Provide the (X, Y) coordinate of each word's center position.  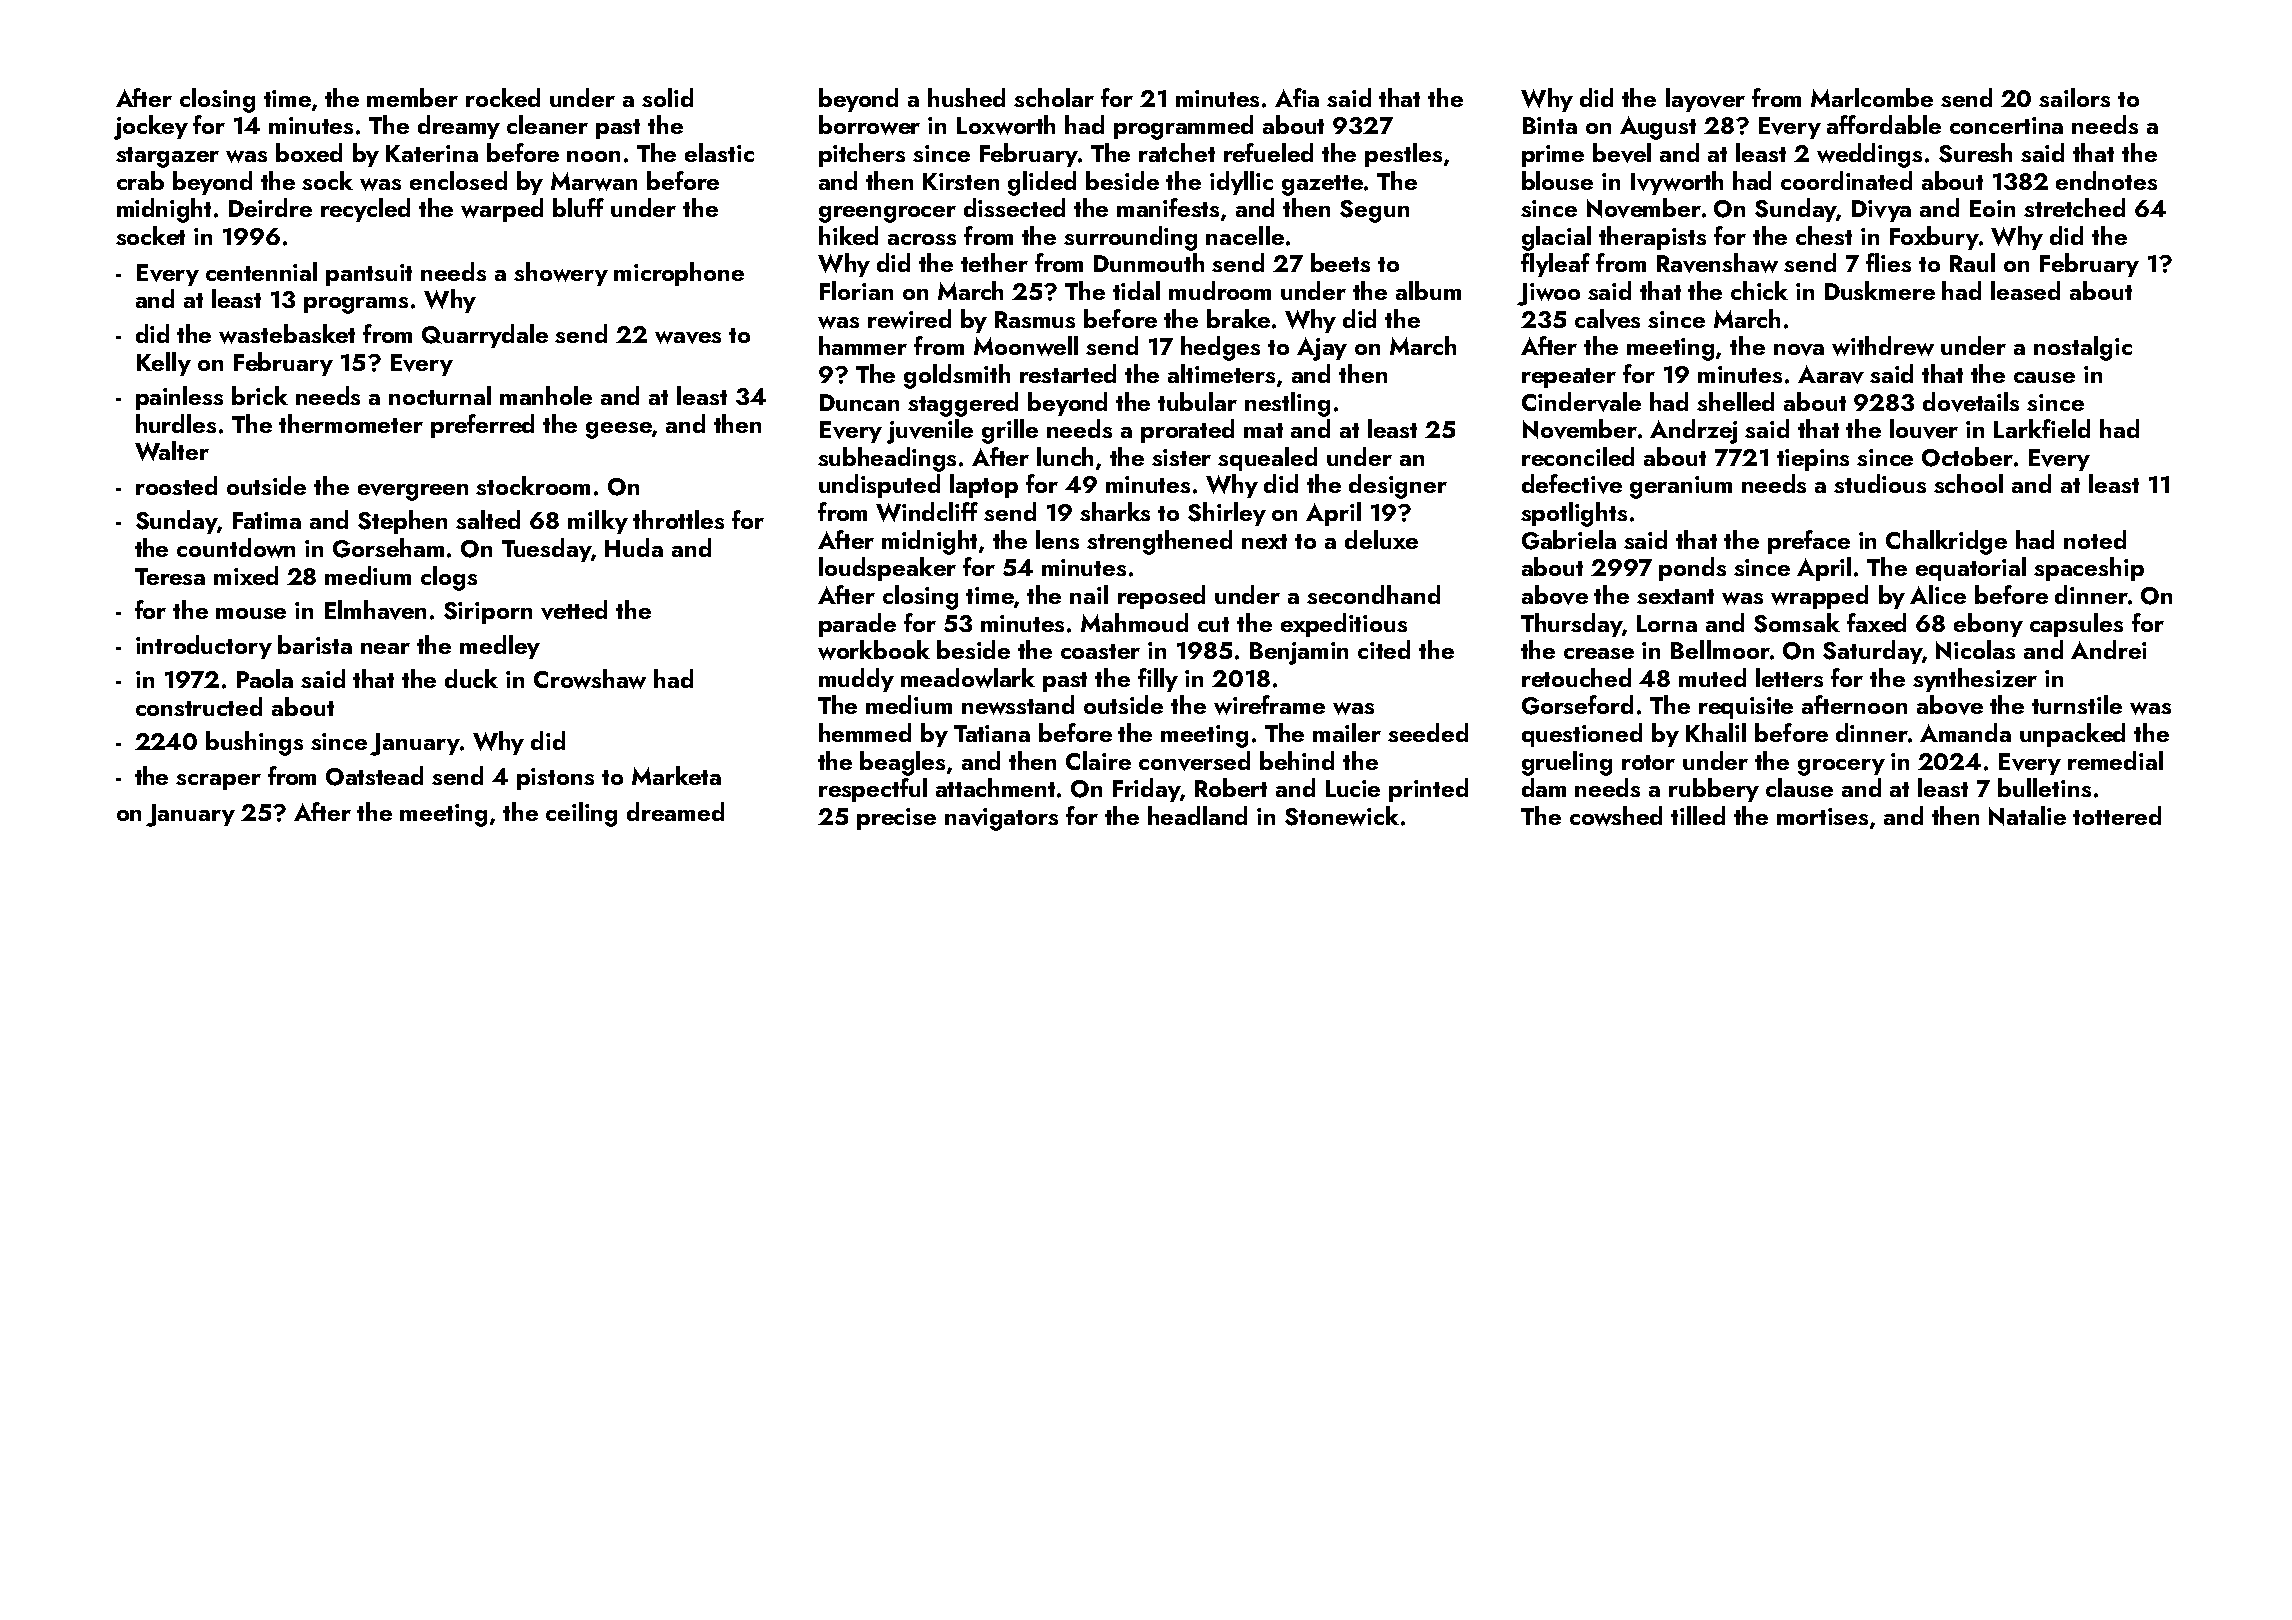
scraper (218, 782)
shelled (1735, 401)
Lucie (1353, 788)
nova (1799, 350)
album (1428, 290)
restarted (1068, 373)
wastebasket (287, 334)
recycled (365, 210)
